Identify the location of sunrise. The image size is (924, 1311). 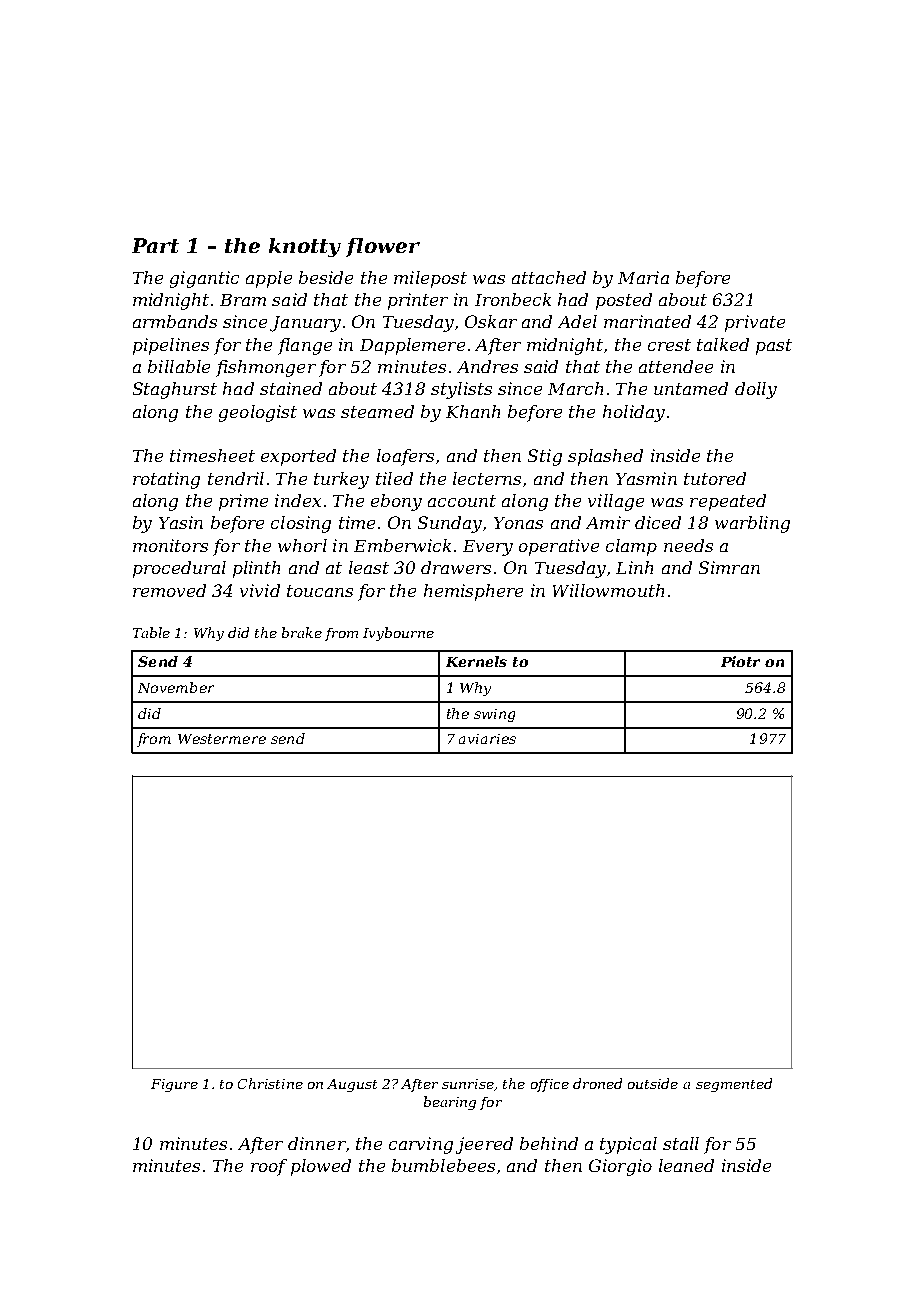
(468, 1084).
